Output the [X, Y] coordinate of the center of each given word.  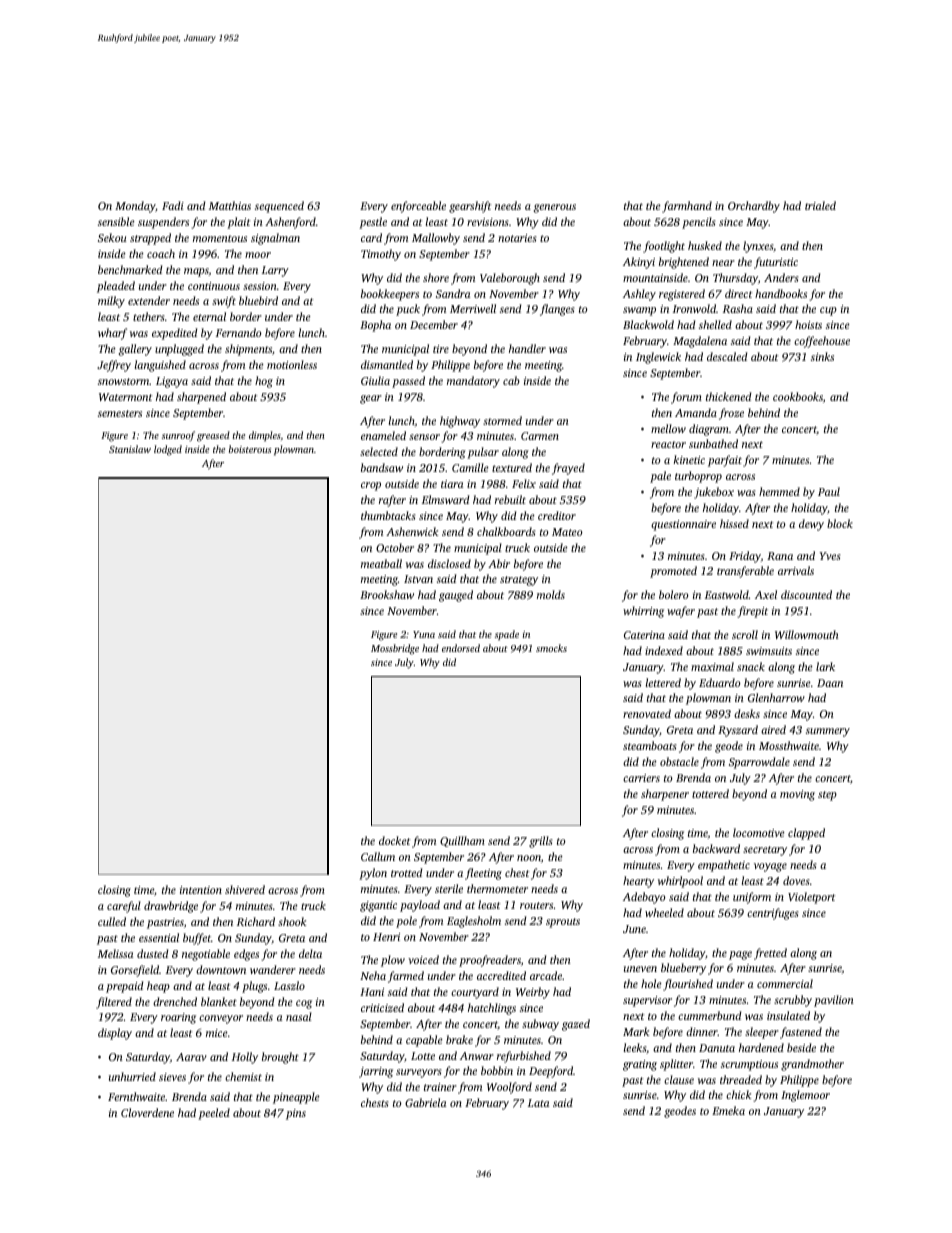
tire [441, 349]
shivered [245, 889]
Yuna [424, 634]
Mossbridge [395, 649]
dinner [702, 1031]
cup [828, 311]
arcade [546, 975]
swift [224, 302]
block [840, 523]
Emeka [728, 1110]
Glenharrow [776, 697]
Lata [539, 1103]
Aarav [191, 1057]
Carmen [540, 436]
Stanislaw [130, 449]
